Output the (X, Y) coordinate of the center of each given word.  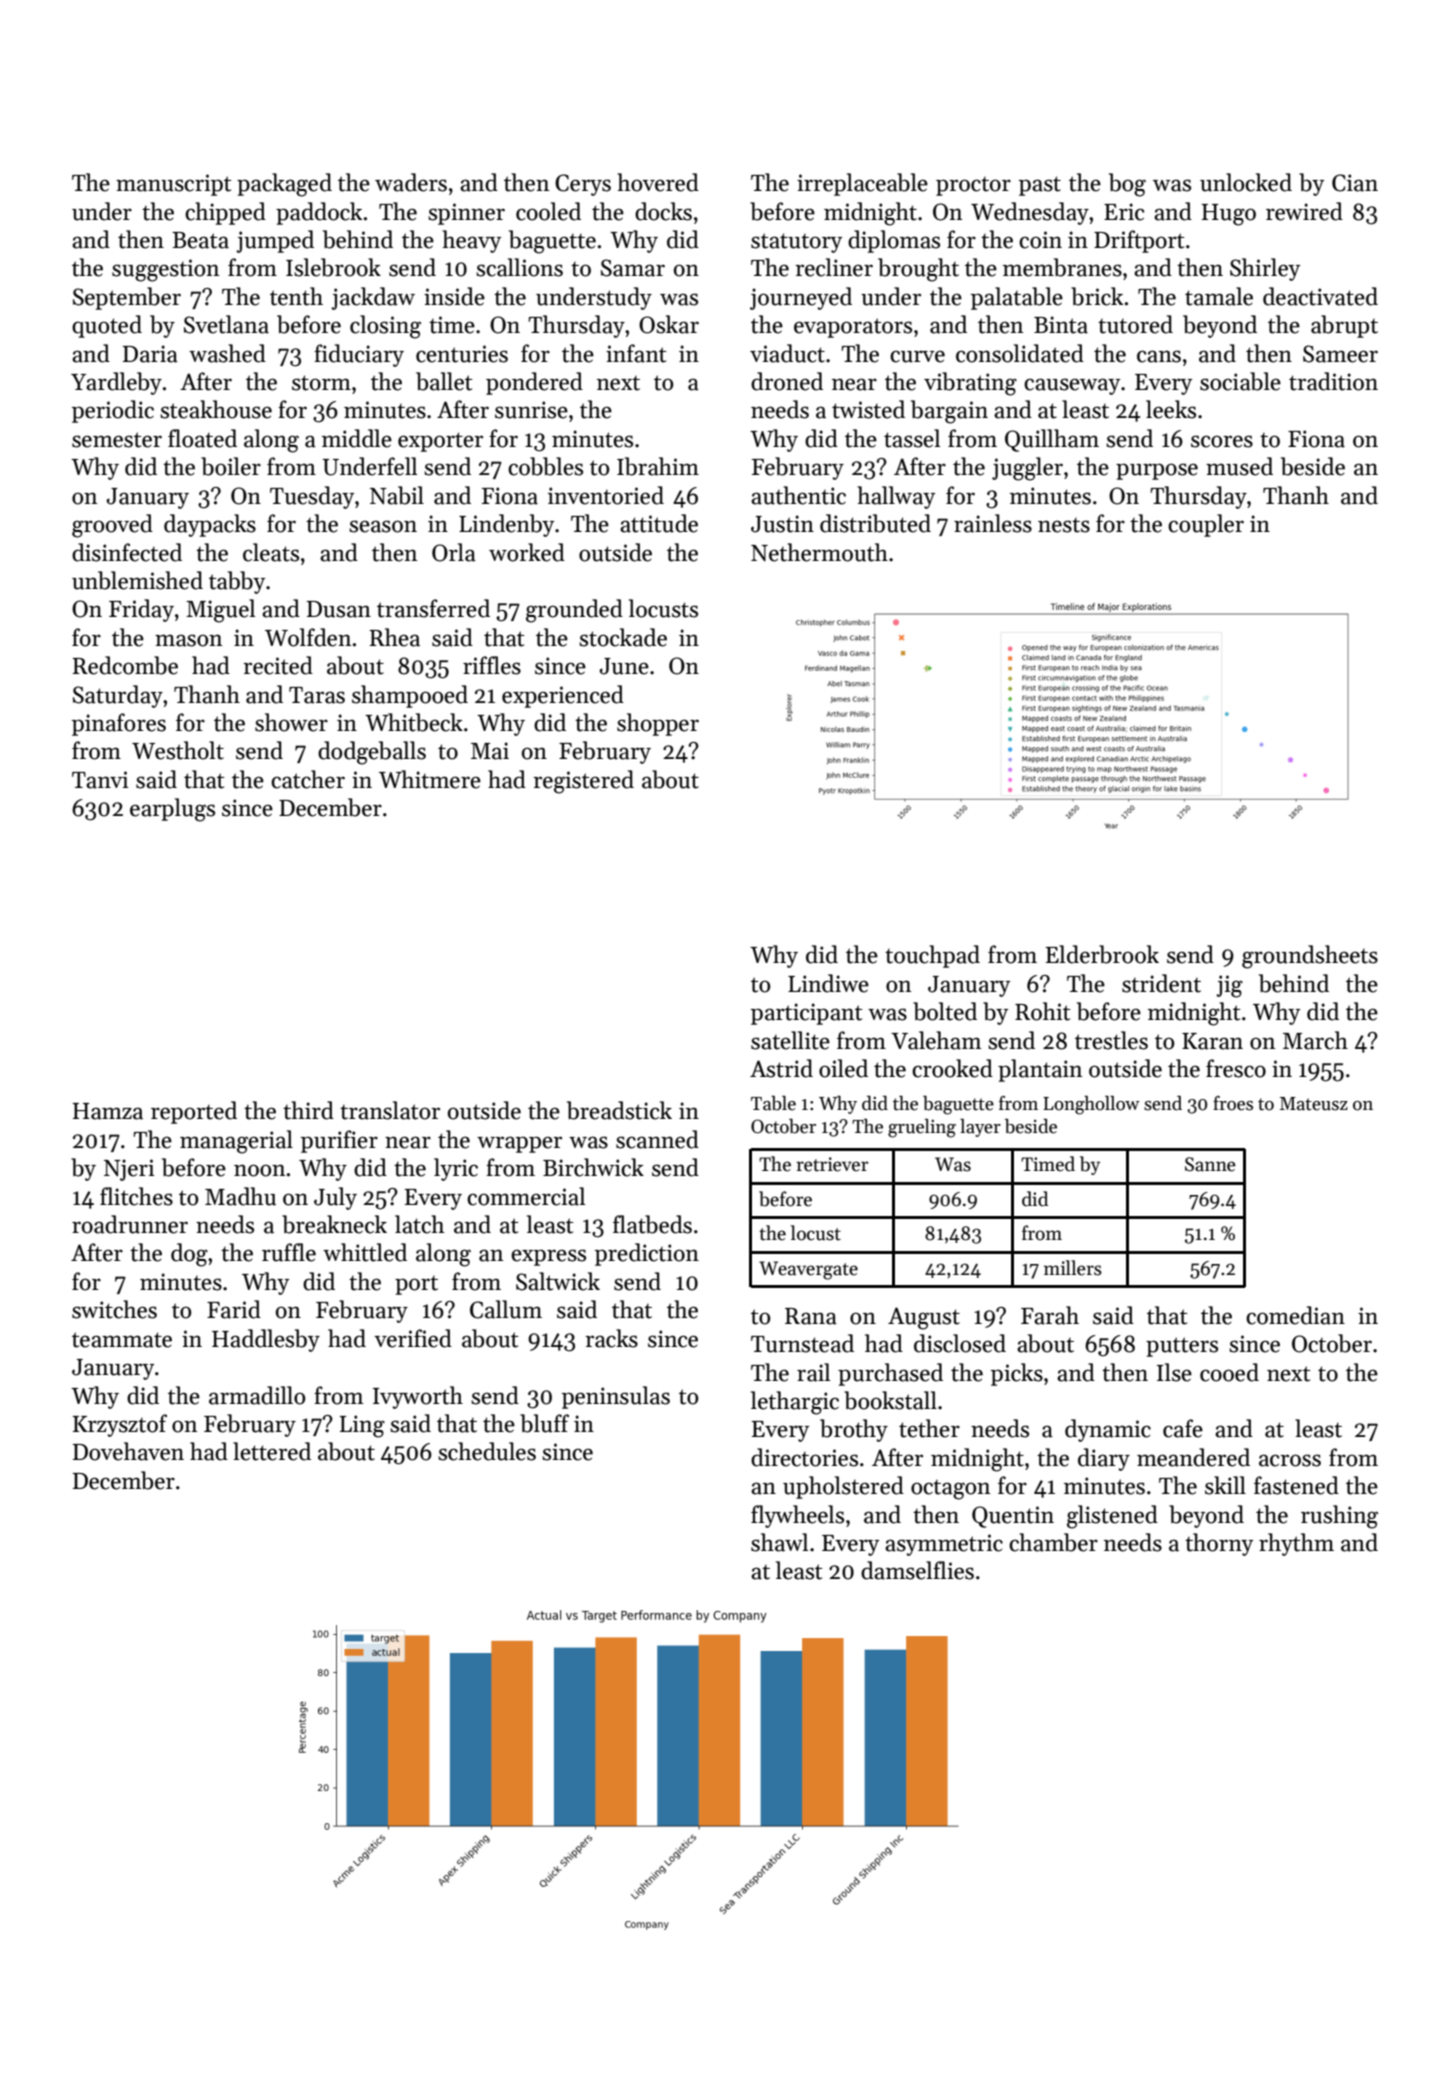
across (1290, 1460)
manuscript (173, 185)
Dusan (339, 609)
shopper (658, 724)
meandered (1193, 1457)
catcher (308, 779)
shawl (779, 1542)
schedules (487, 1451)
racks (611, 1338)
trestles (1111, 1040)
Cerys (583, 185)
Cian (1355, 183)
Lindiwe (828, 983)
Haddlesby (266, 1340)
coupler (1206, 525)
